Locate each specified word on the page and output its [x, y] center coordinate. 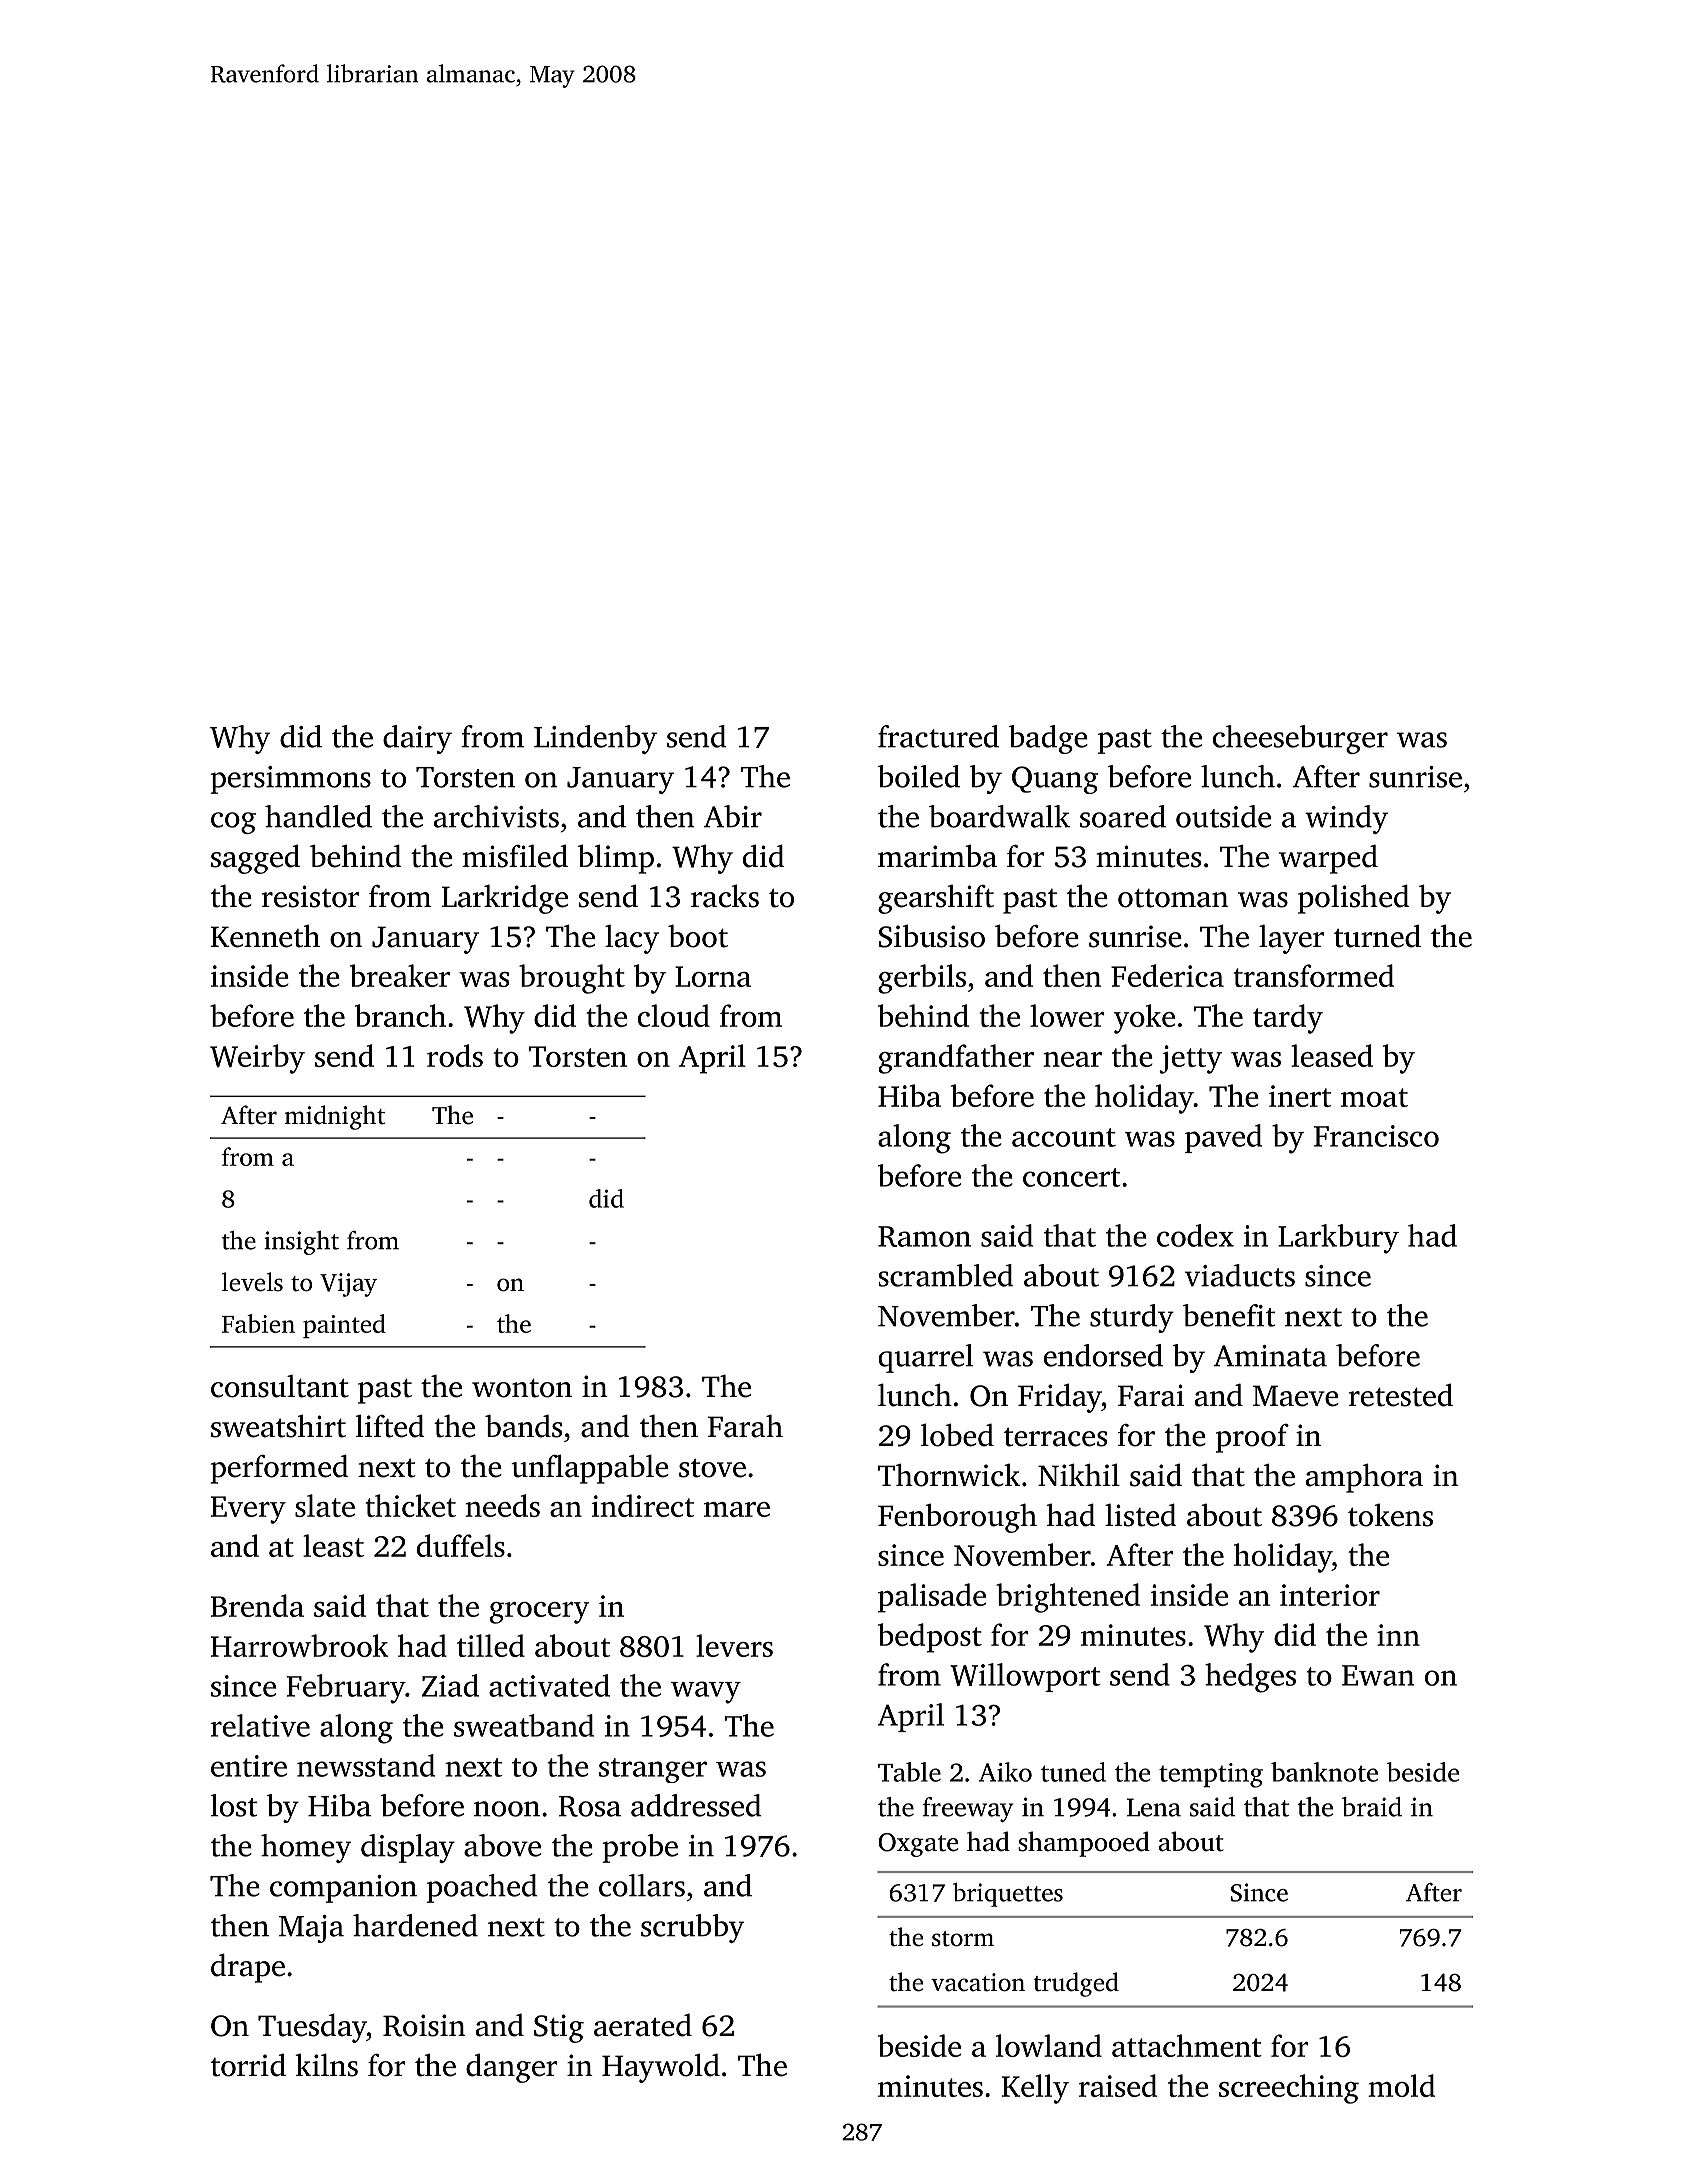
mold [1401, 2085]
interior [1330, 1595]
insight [301, 1243]
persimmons [290, 780]
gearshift [936, 899]
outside [1223, 816]
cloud [674, 1015]
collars [642, 1885]
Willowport [1025, 1677]
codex [1195, 1235]
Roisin [424, 2025]
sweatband [524, 1725]
